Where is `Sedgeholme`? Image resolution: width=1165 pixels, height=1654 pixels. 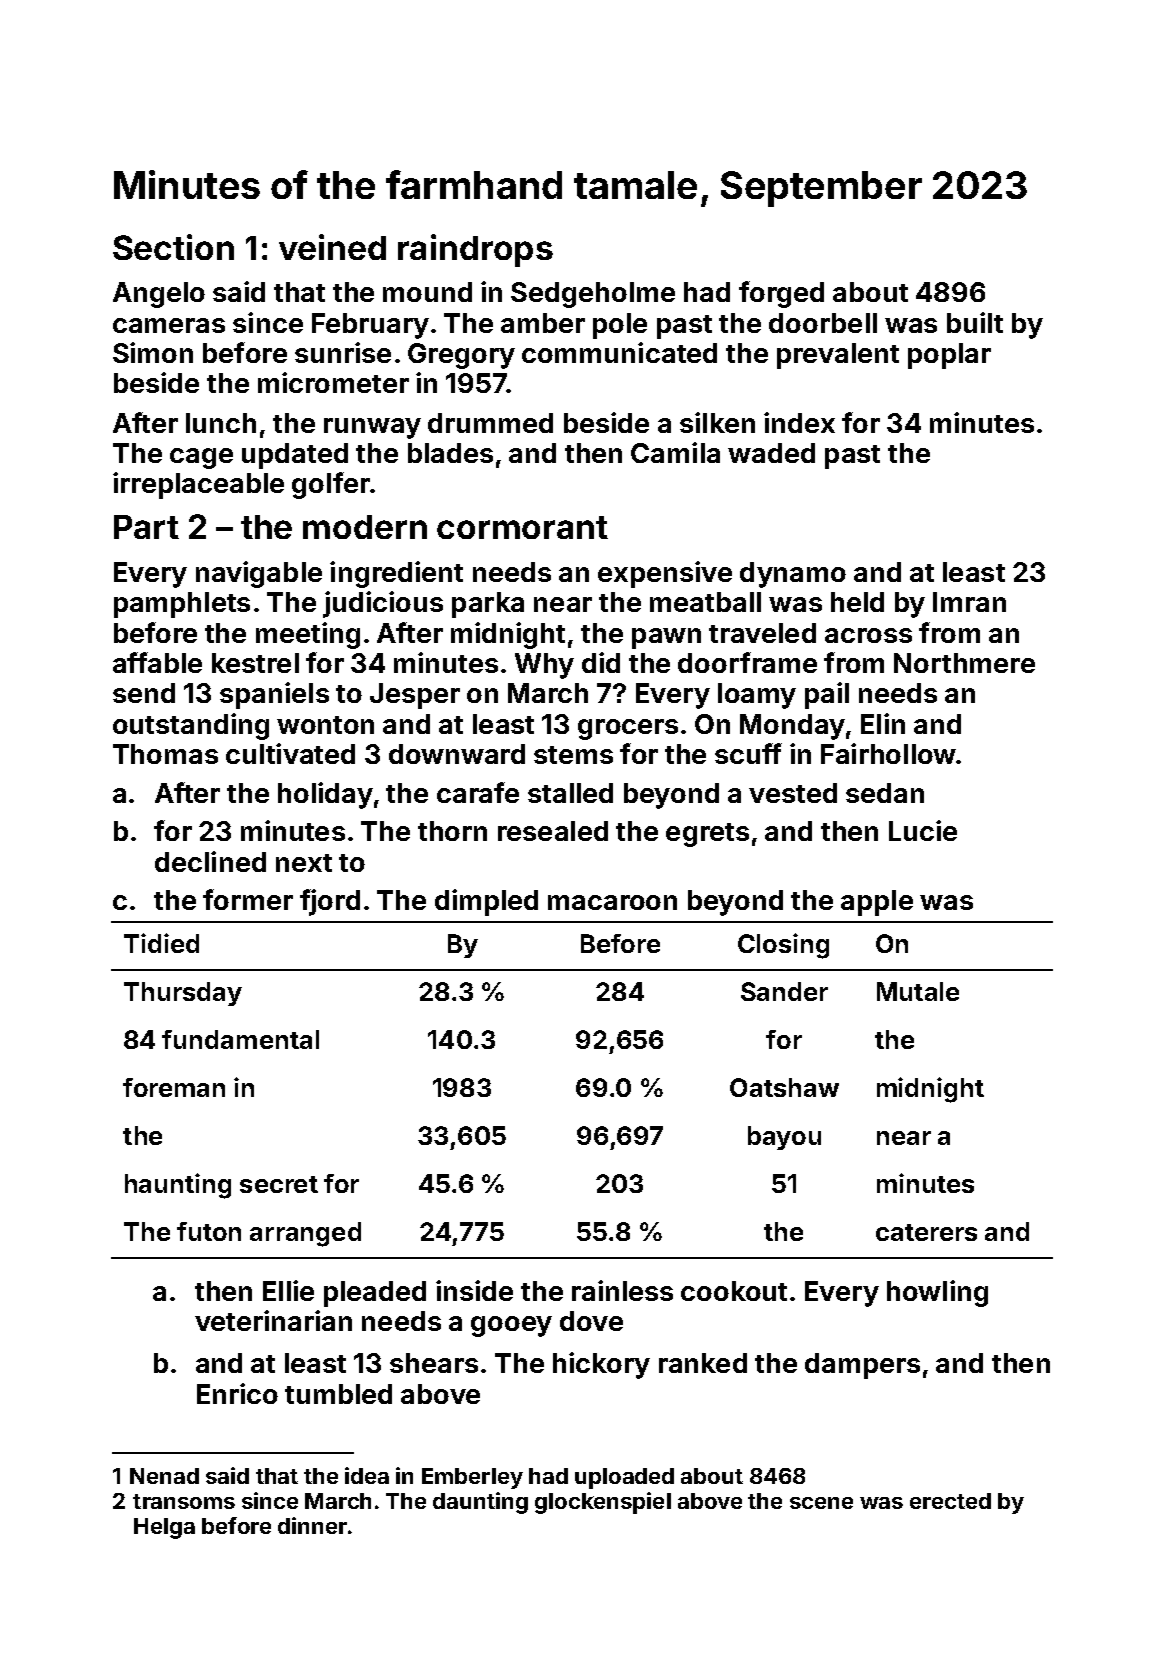
Sedgeholme is located at coordinates (593, 295).
